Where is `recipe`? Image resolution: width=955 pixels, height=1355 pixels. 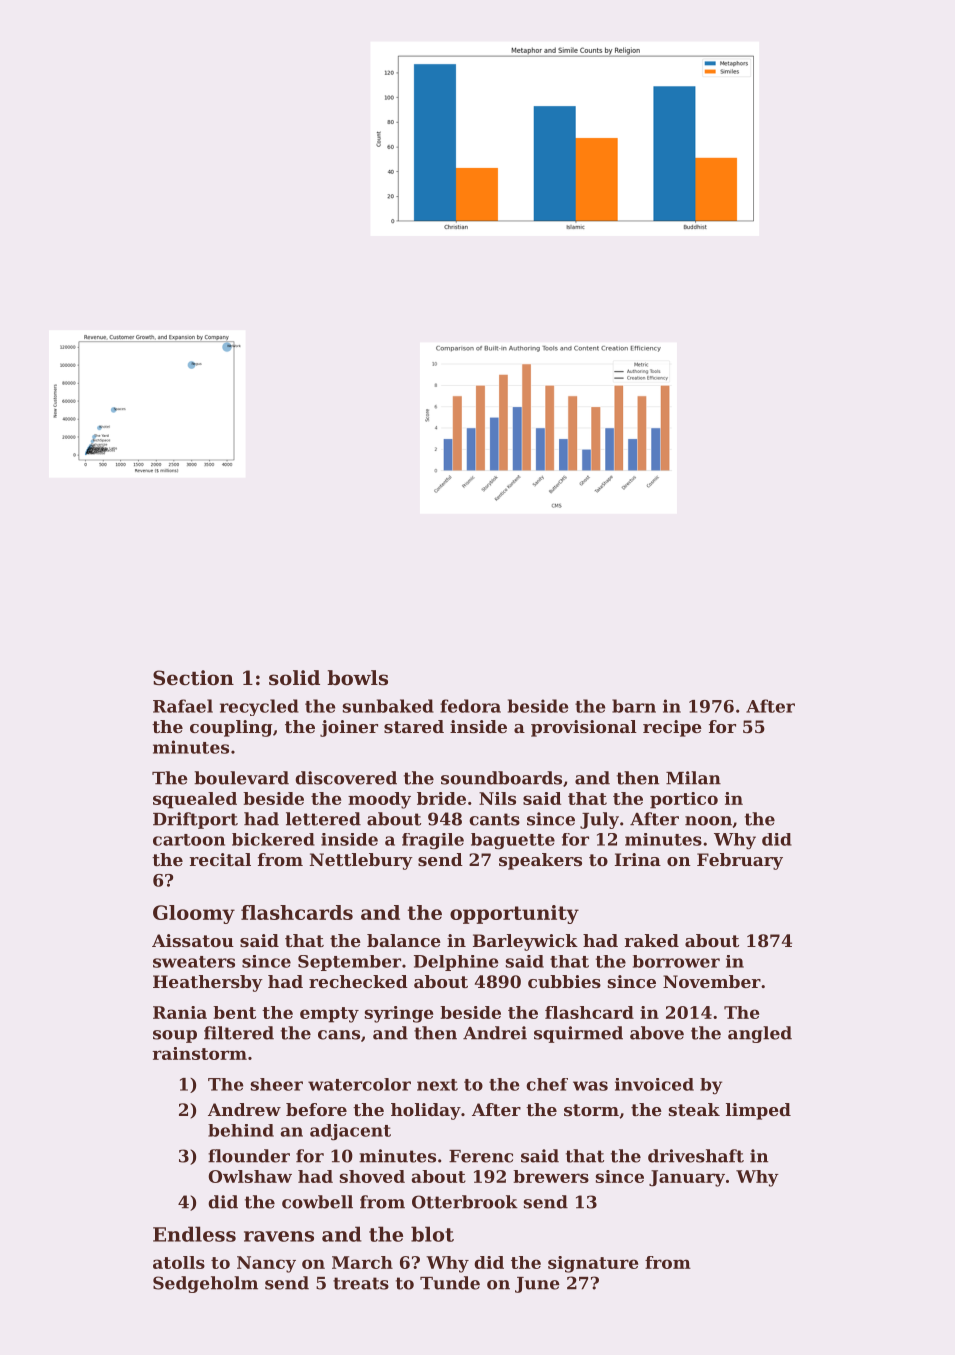 recipe is located at coordinates (672, 728).
